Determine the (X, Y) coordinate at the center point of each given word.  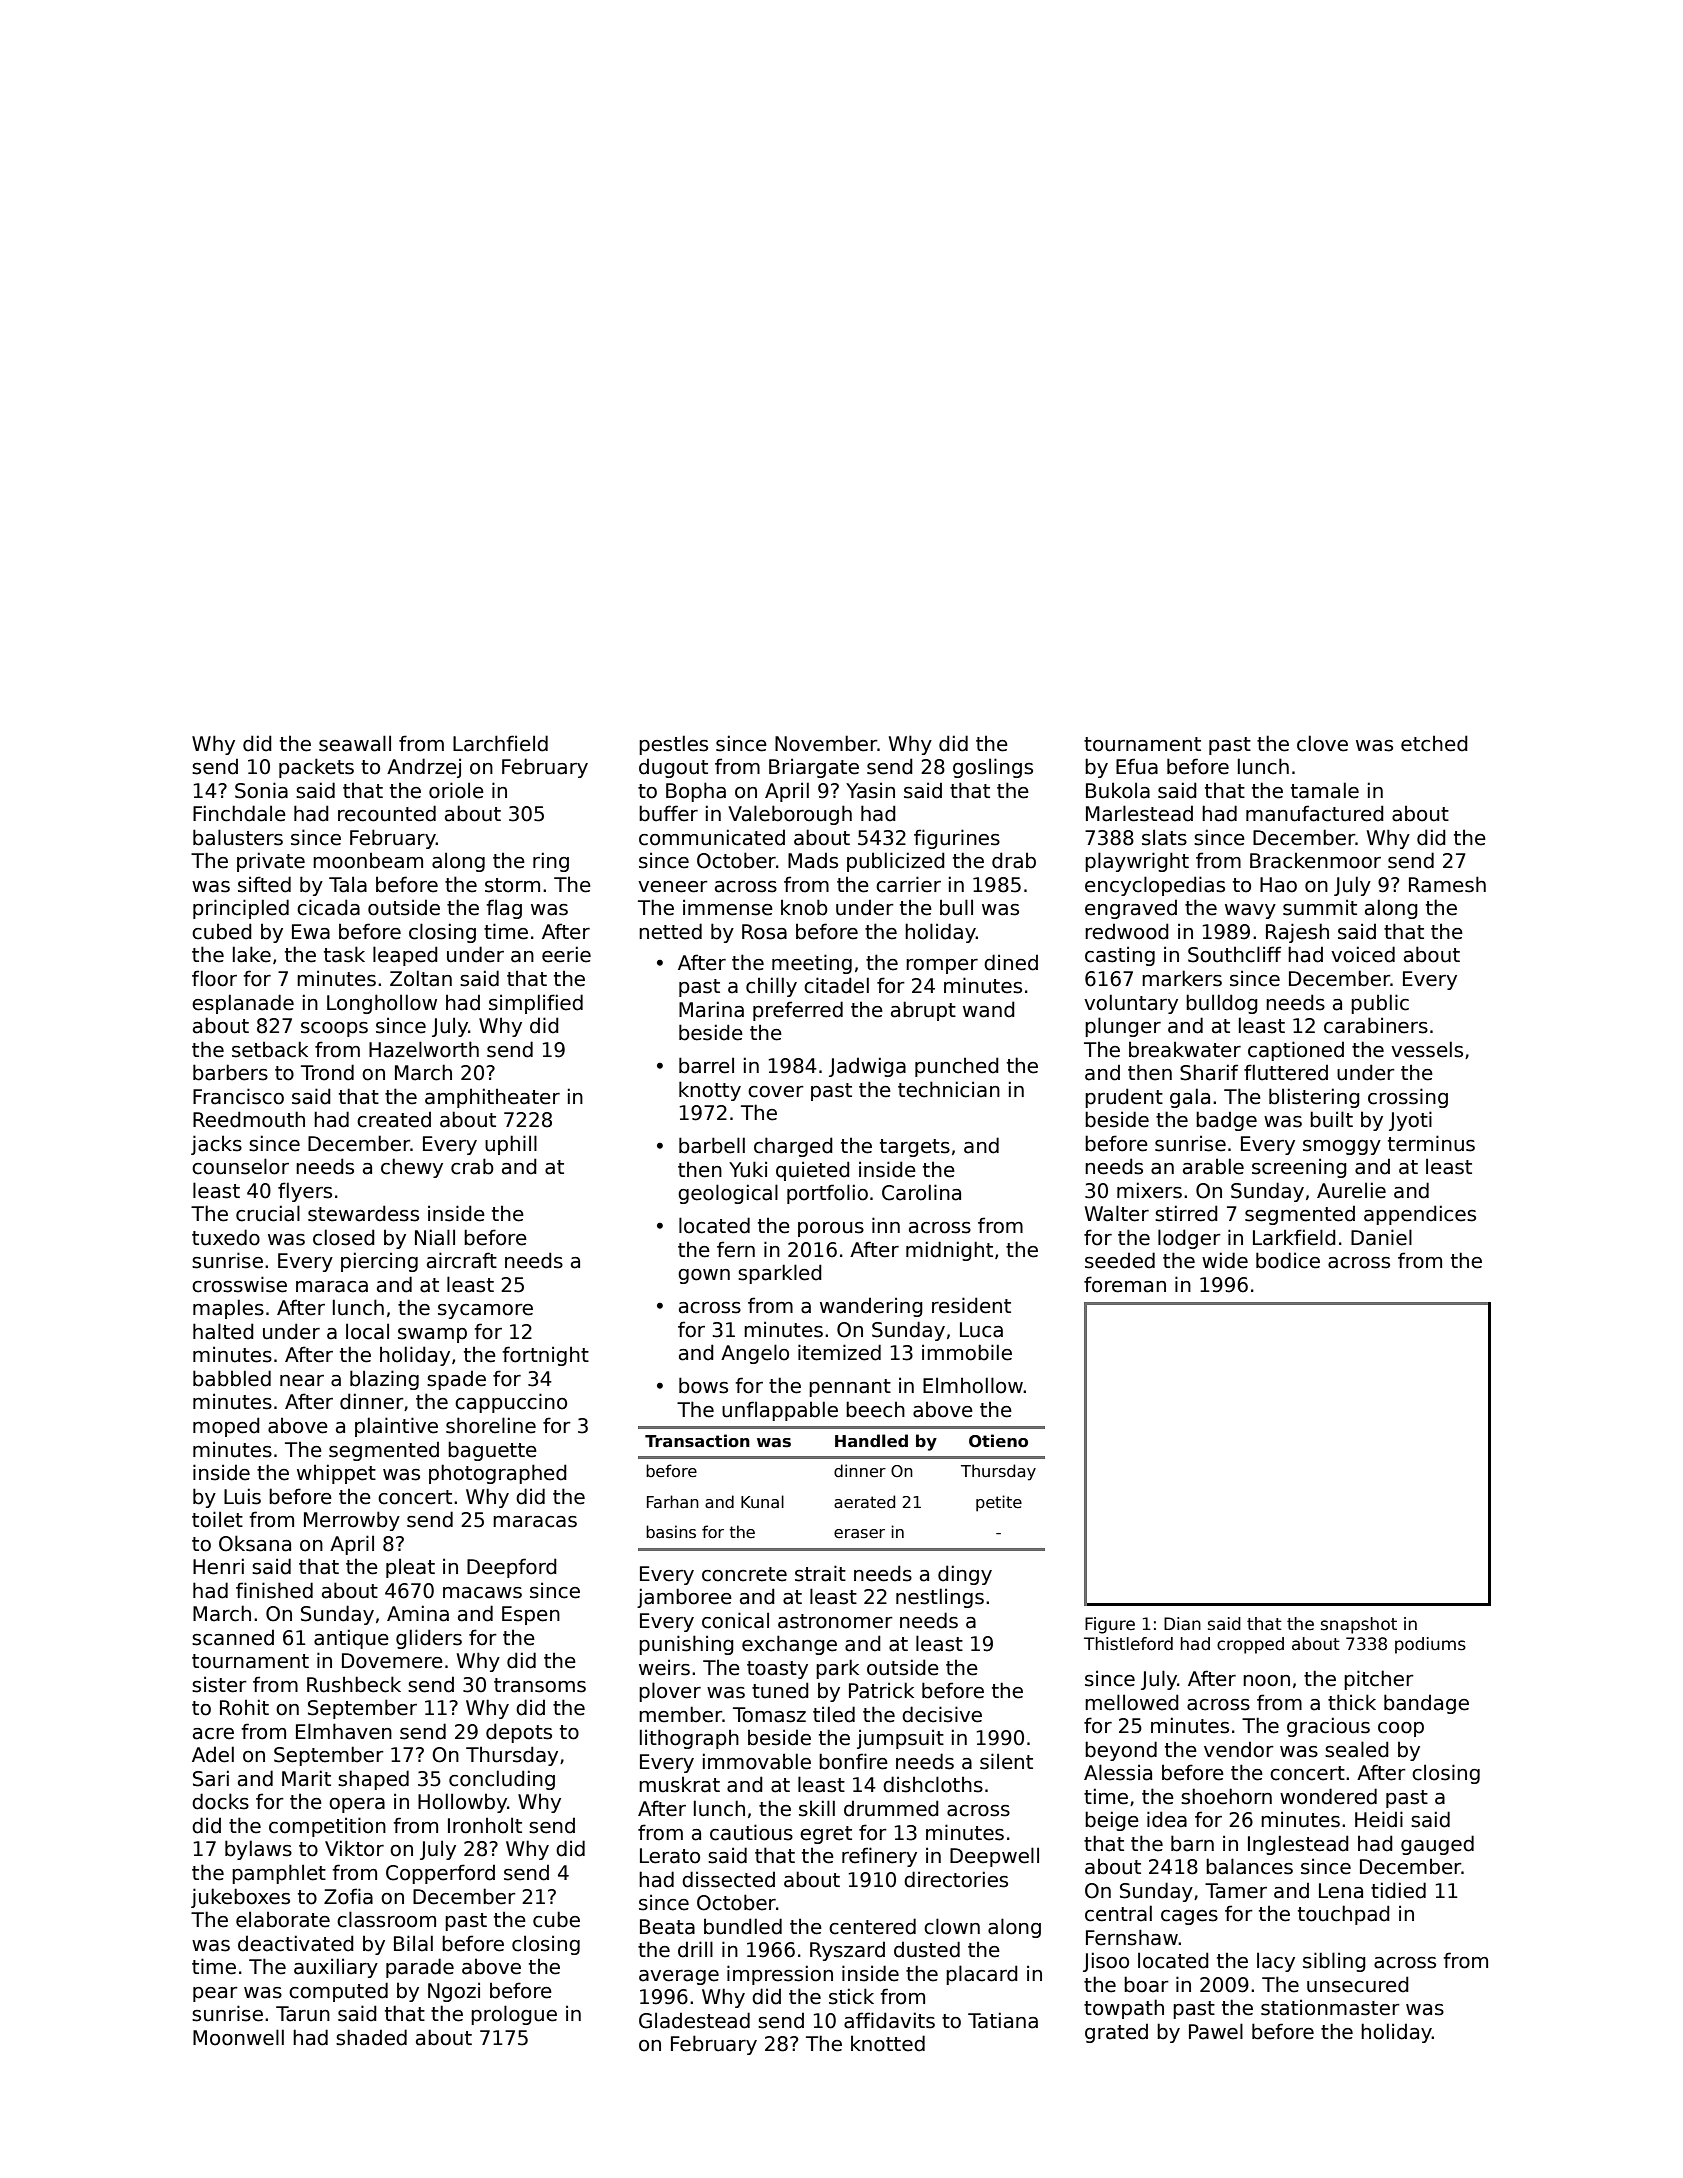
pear (215, 1994)
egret (826, 1835)
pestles (673, 745)
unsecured (1358, 1984)
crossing (1408, 1098)
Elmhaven (344, 1731)
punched (957, 1067)
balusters (238, 837)
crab (472, 1166)
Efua (1137, 766)
